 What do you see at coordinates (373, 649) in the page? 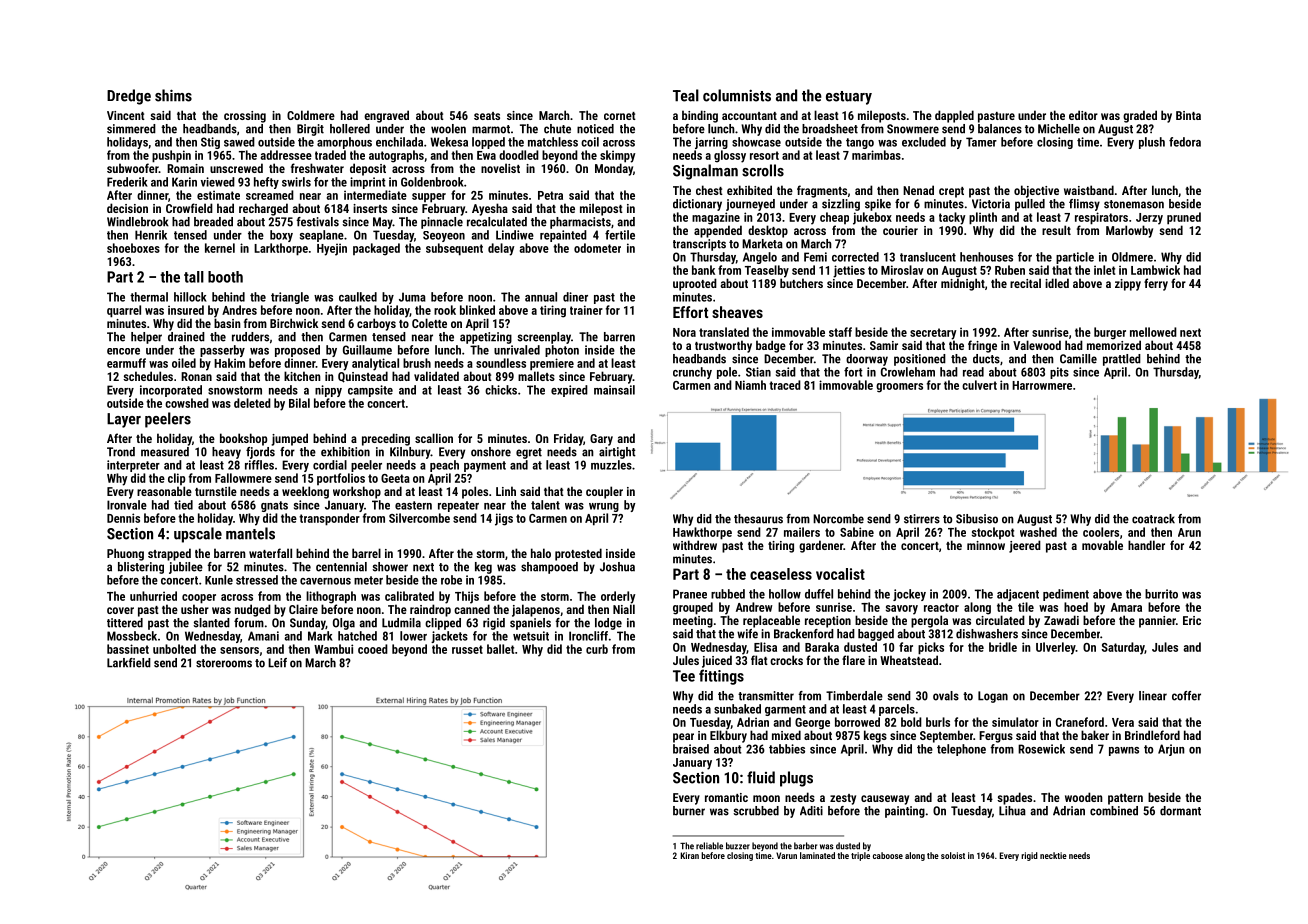
I see `cooed` at bounding box center [373, 649].
